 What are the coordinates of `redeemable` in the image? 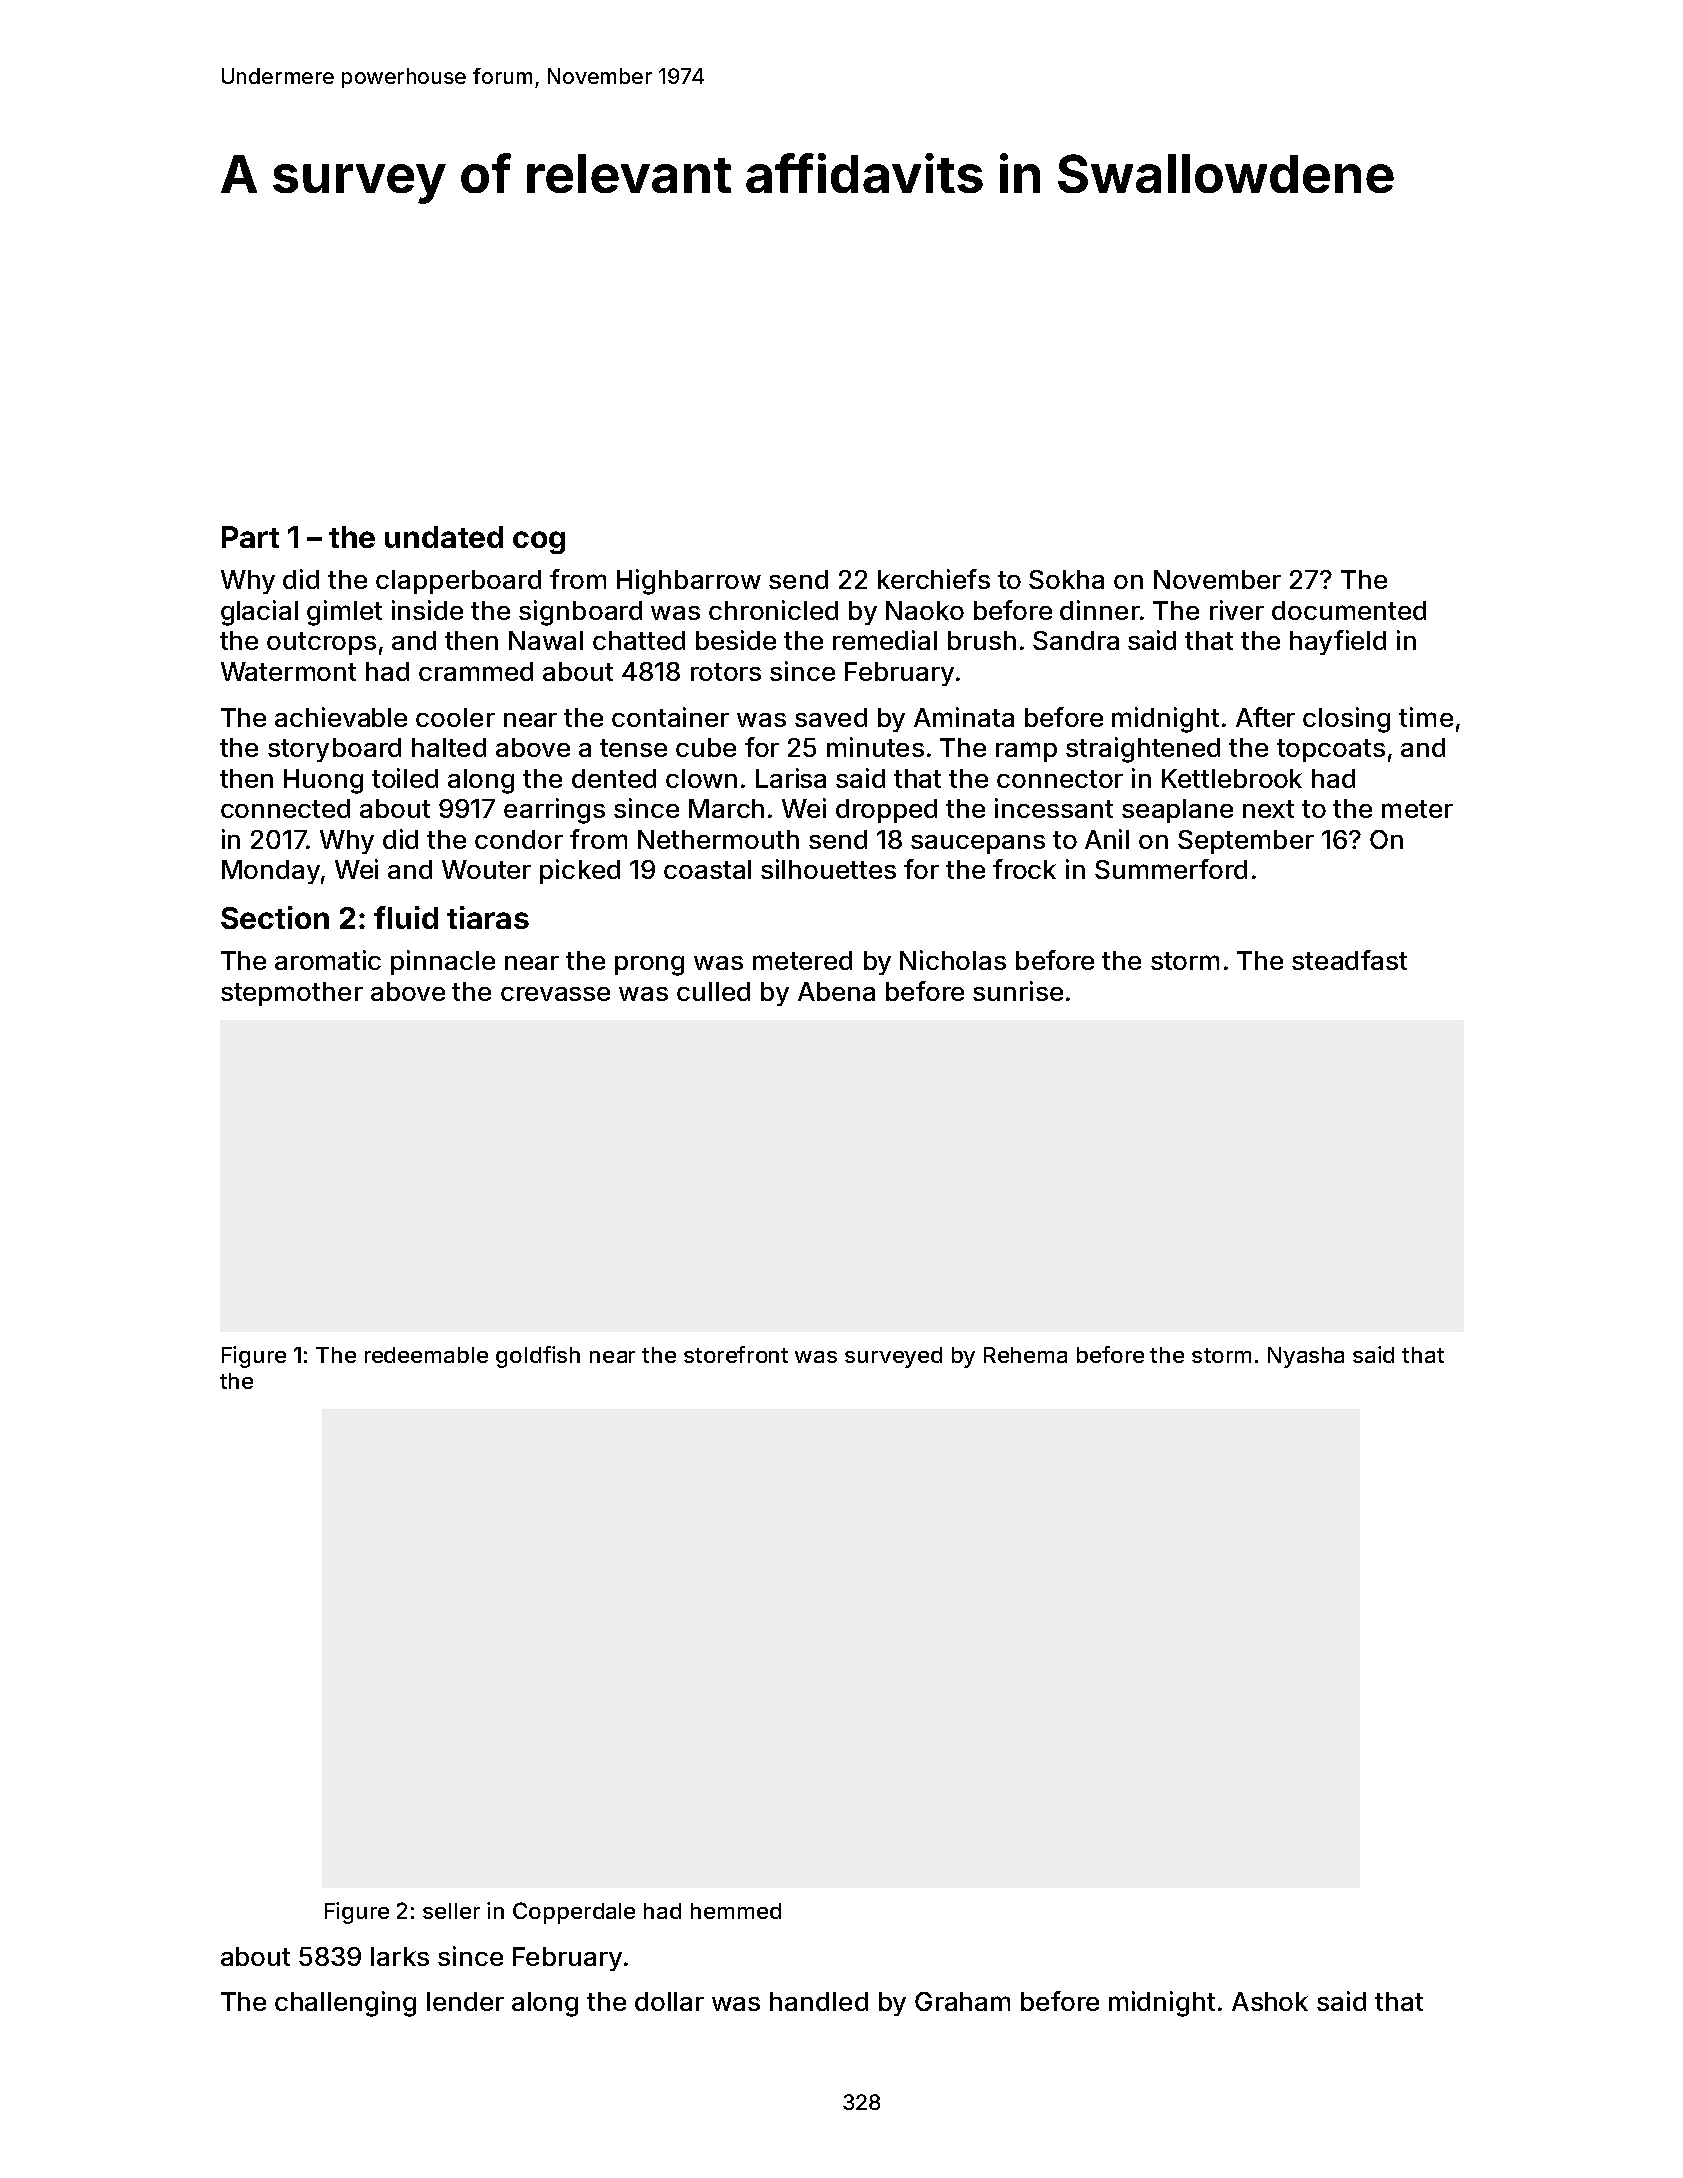 It's located at (426, 1355).
